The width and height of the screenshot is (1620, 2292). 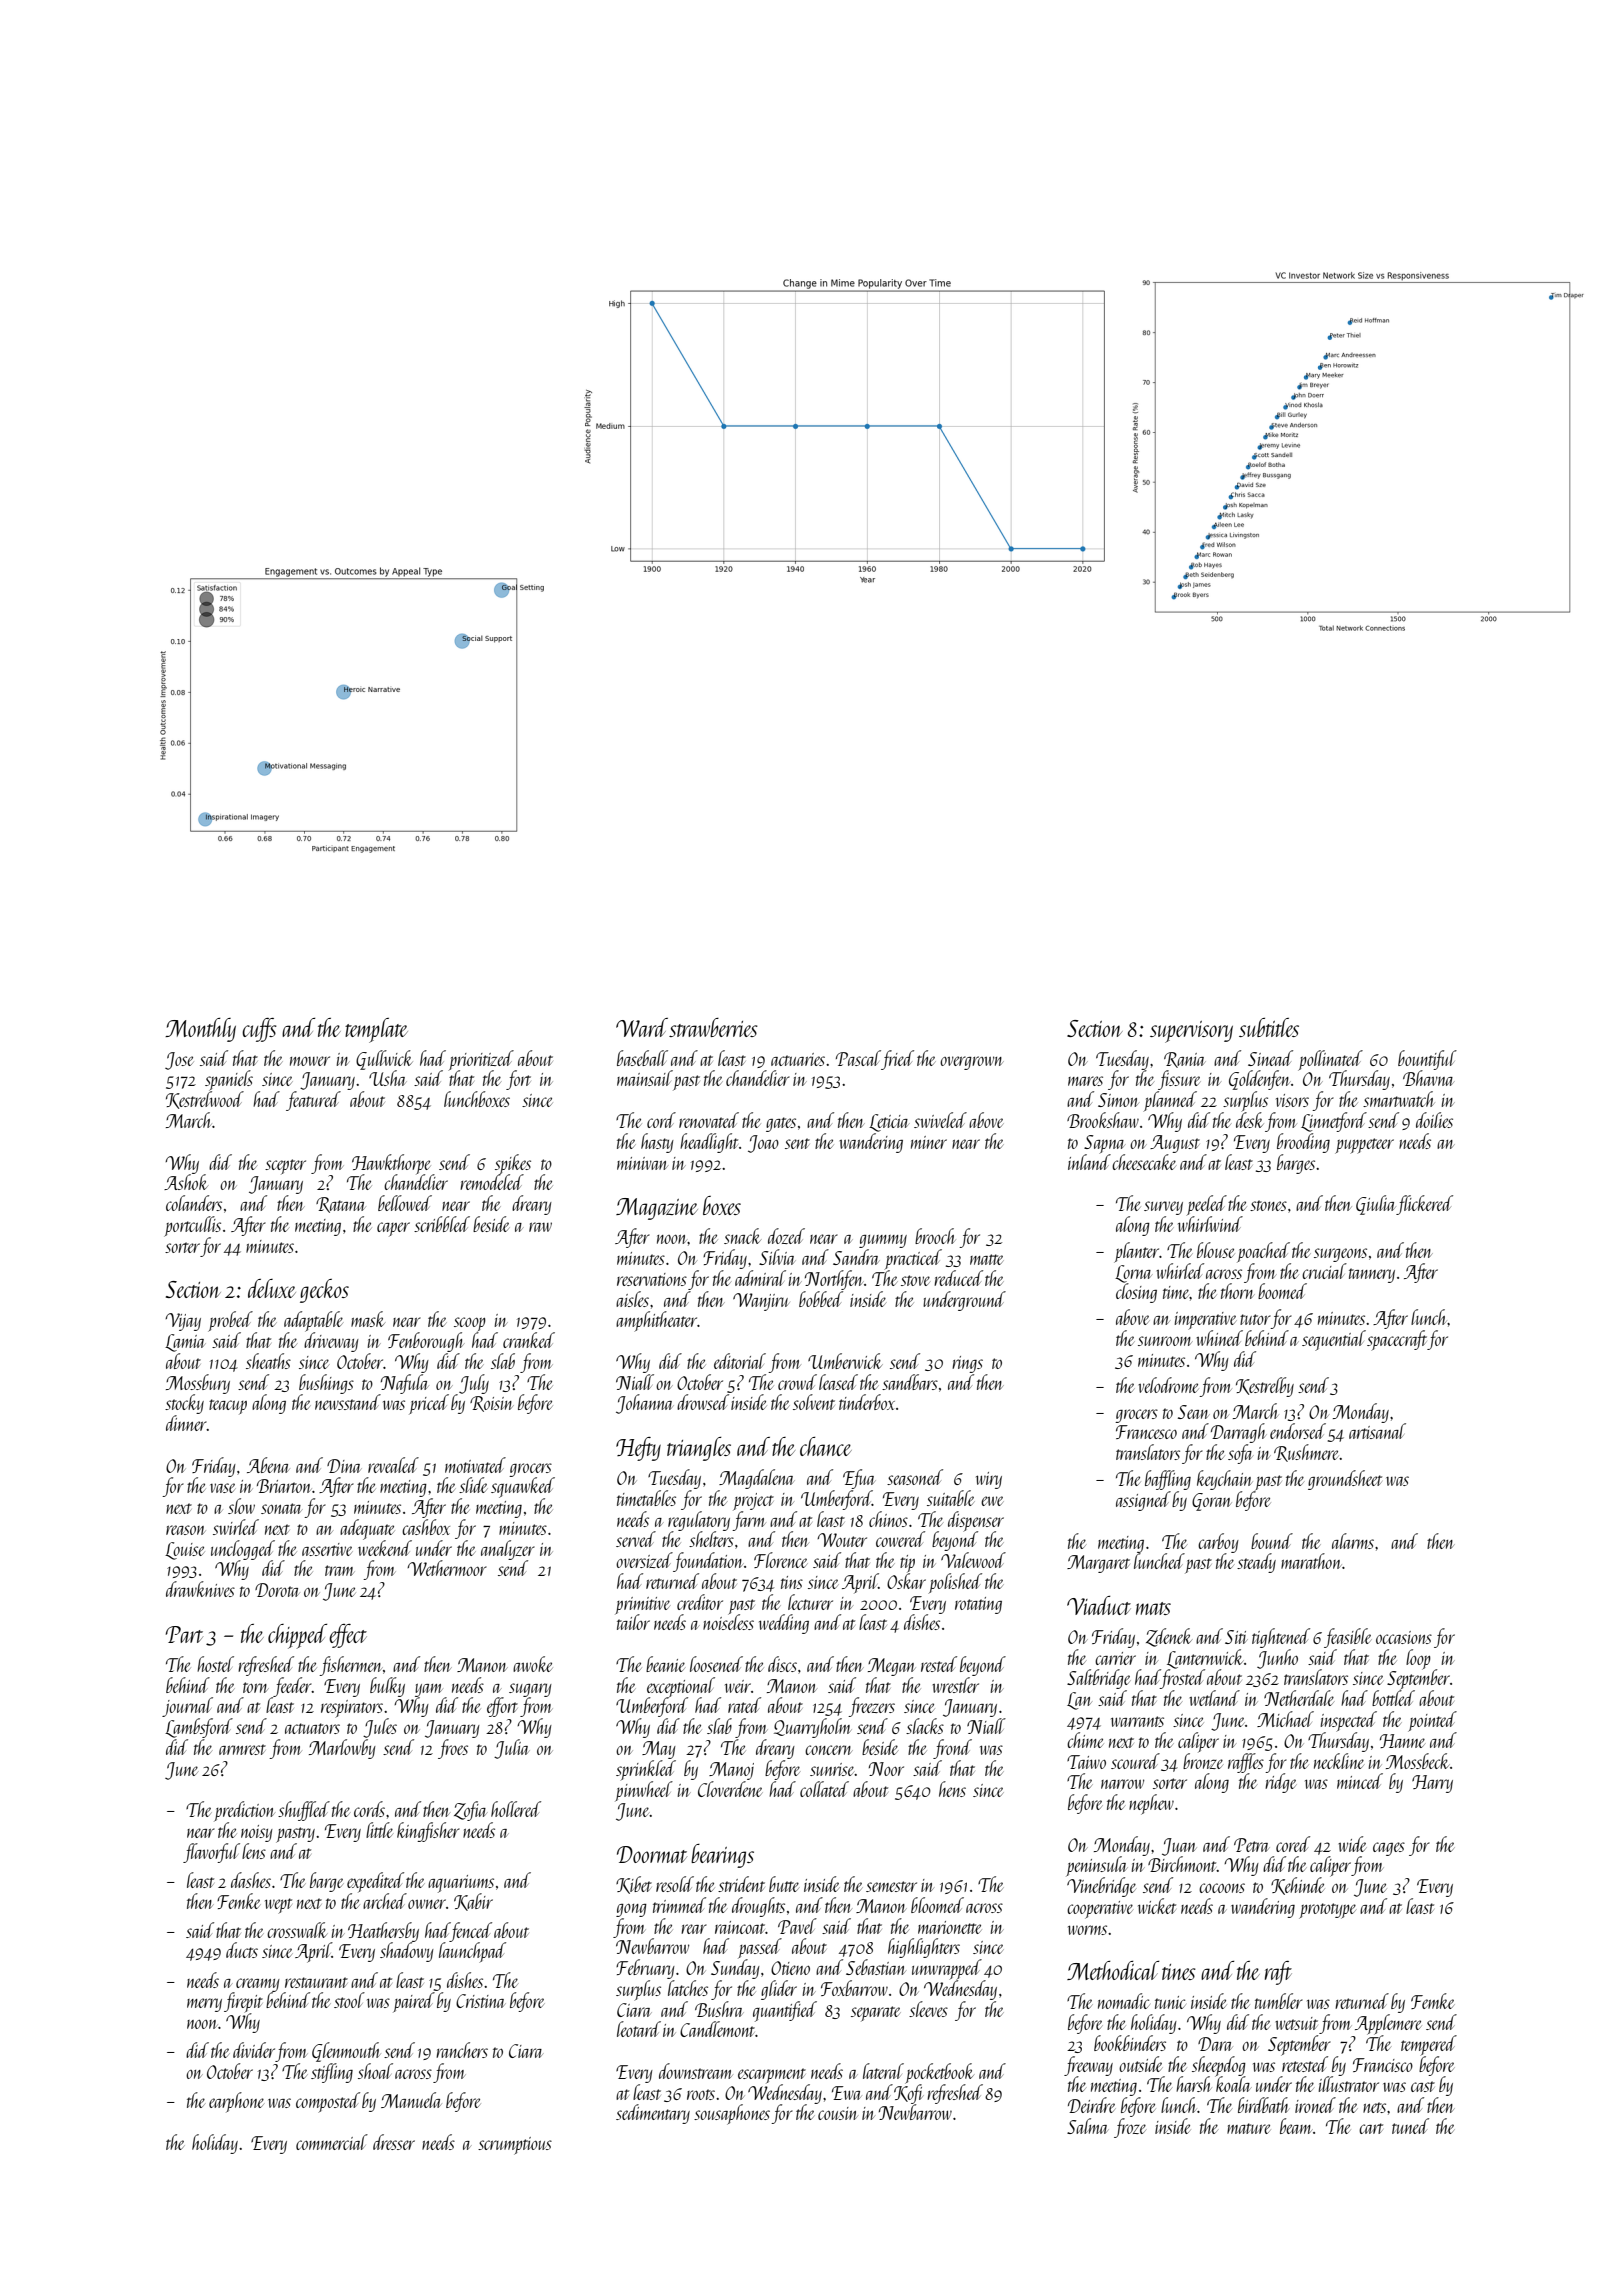 What do you see at coordinates (376, 1030) in the screenshot?
I see `template` at bounding box center [376, 1030].
